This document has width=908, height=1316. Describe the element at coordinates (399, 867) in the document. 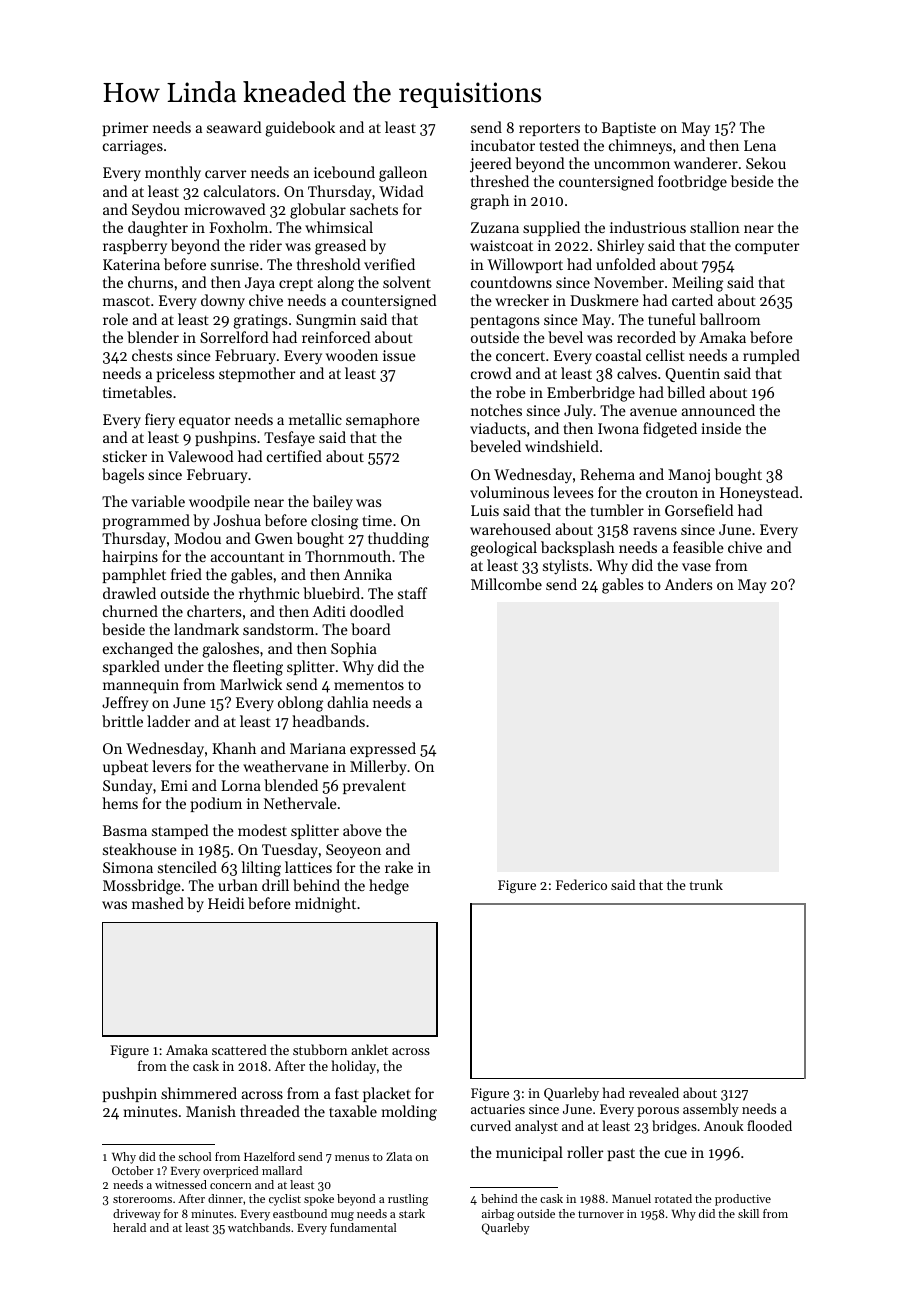

I see `rake` at that location.
